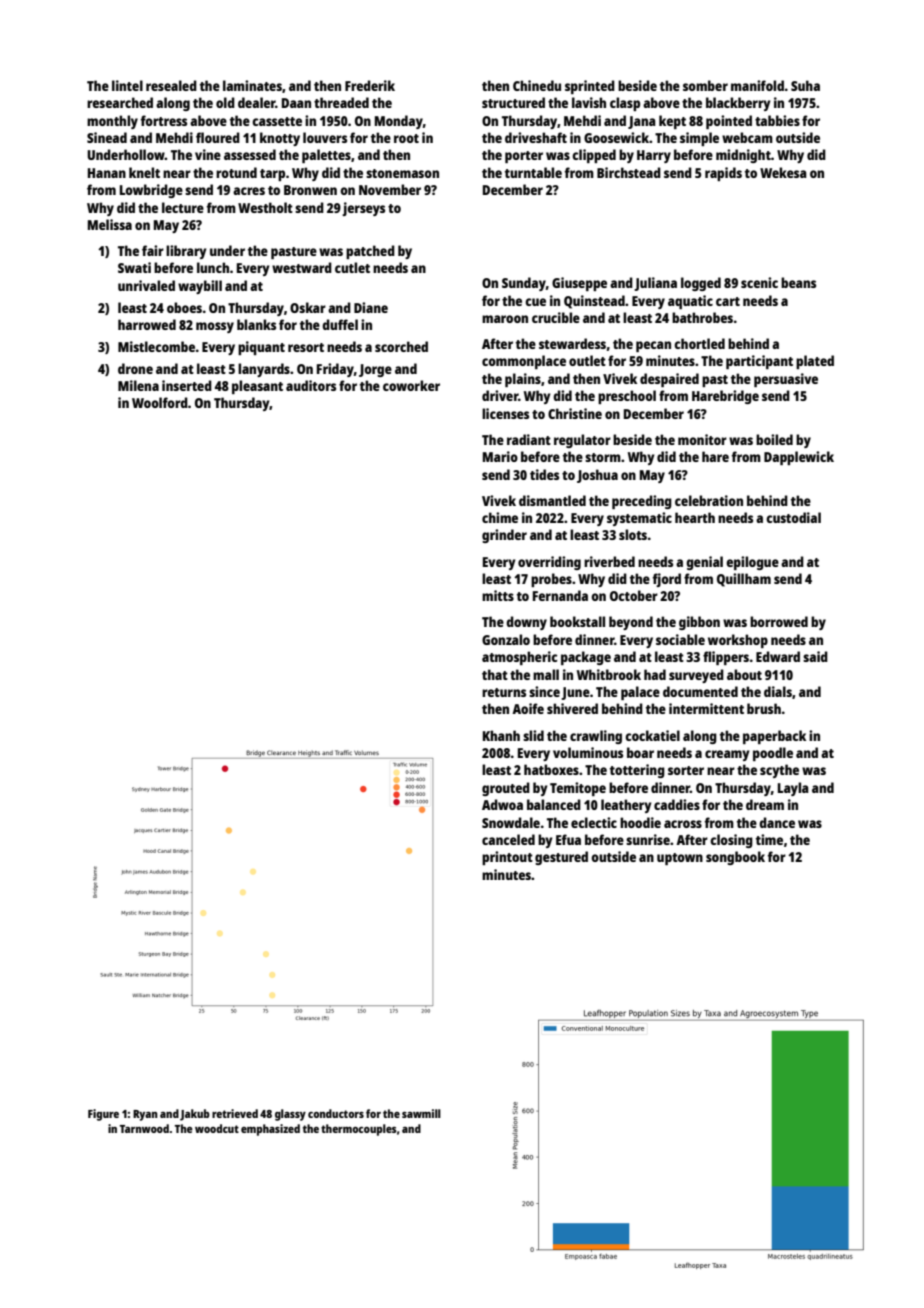  Describe the element at coordinates (815, 656) in the screenshot. I see `said` at that location.
